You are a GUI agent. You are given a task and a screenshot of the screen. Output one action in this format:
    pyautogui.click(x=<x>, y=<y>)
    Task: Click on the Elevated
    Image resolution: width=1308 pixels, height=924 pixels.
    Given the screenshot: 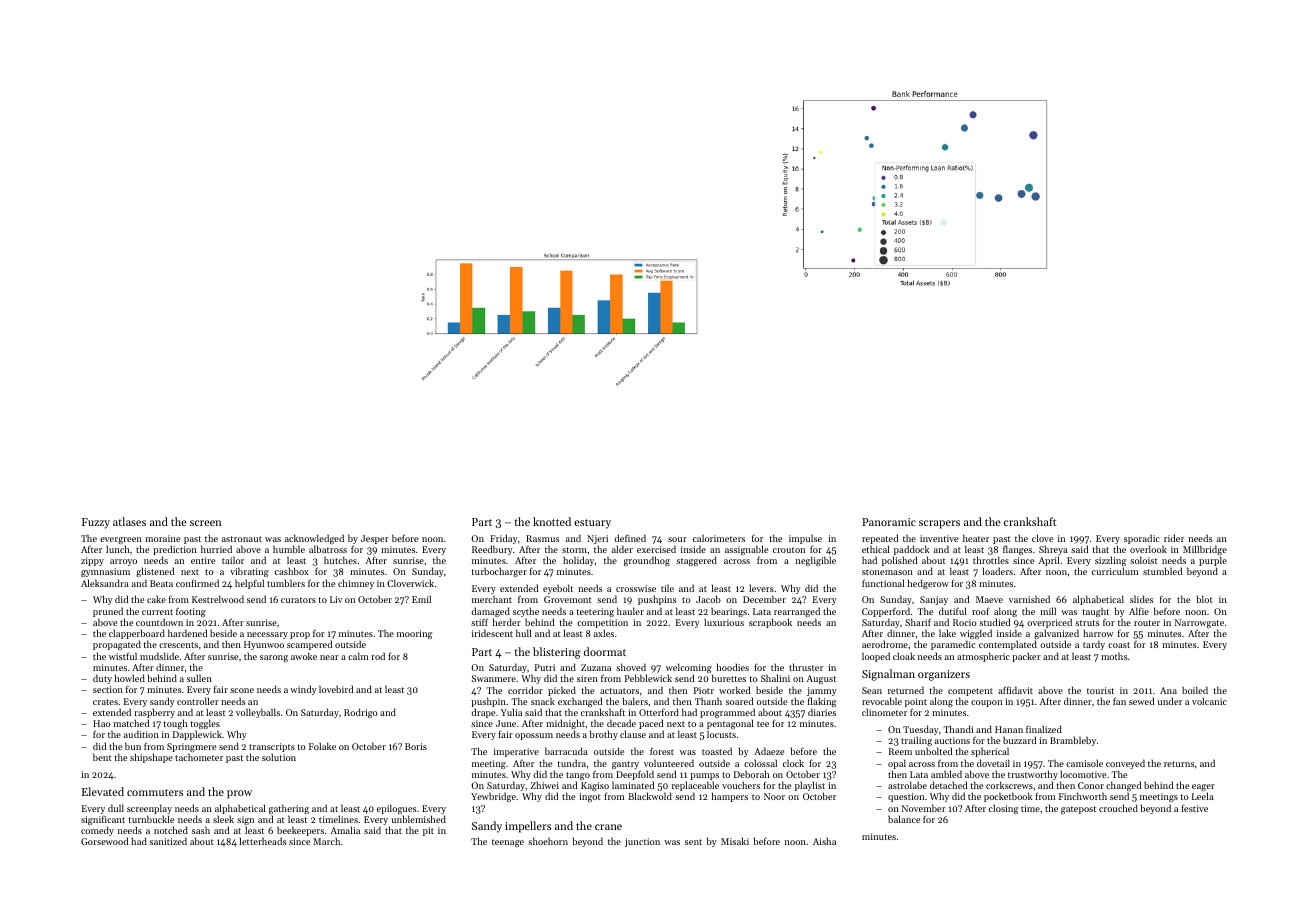 What is the action you would take?
    pyautogui.click(x=103, y=791)
